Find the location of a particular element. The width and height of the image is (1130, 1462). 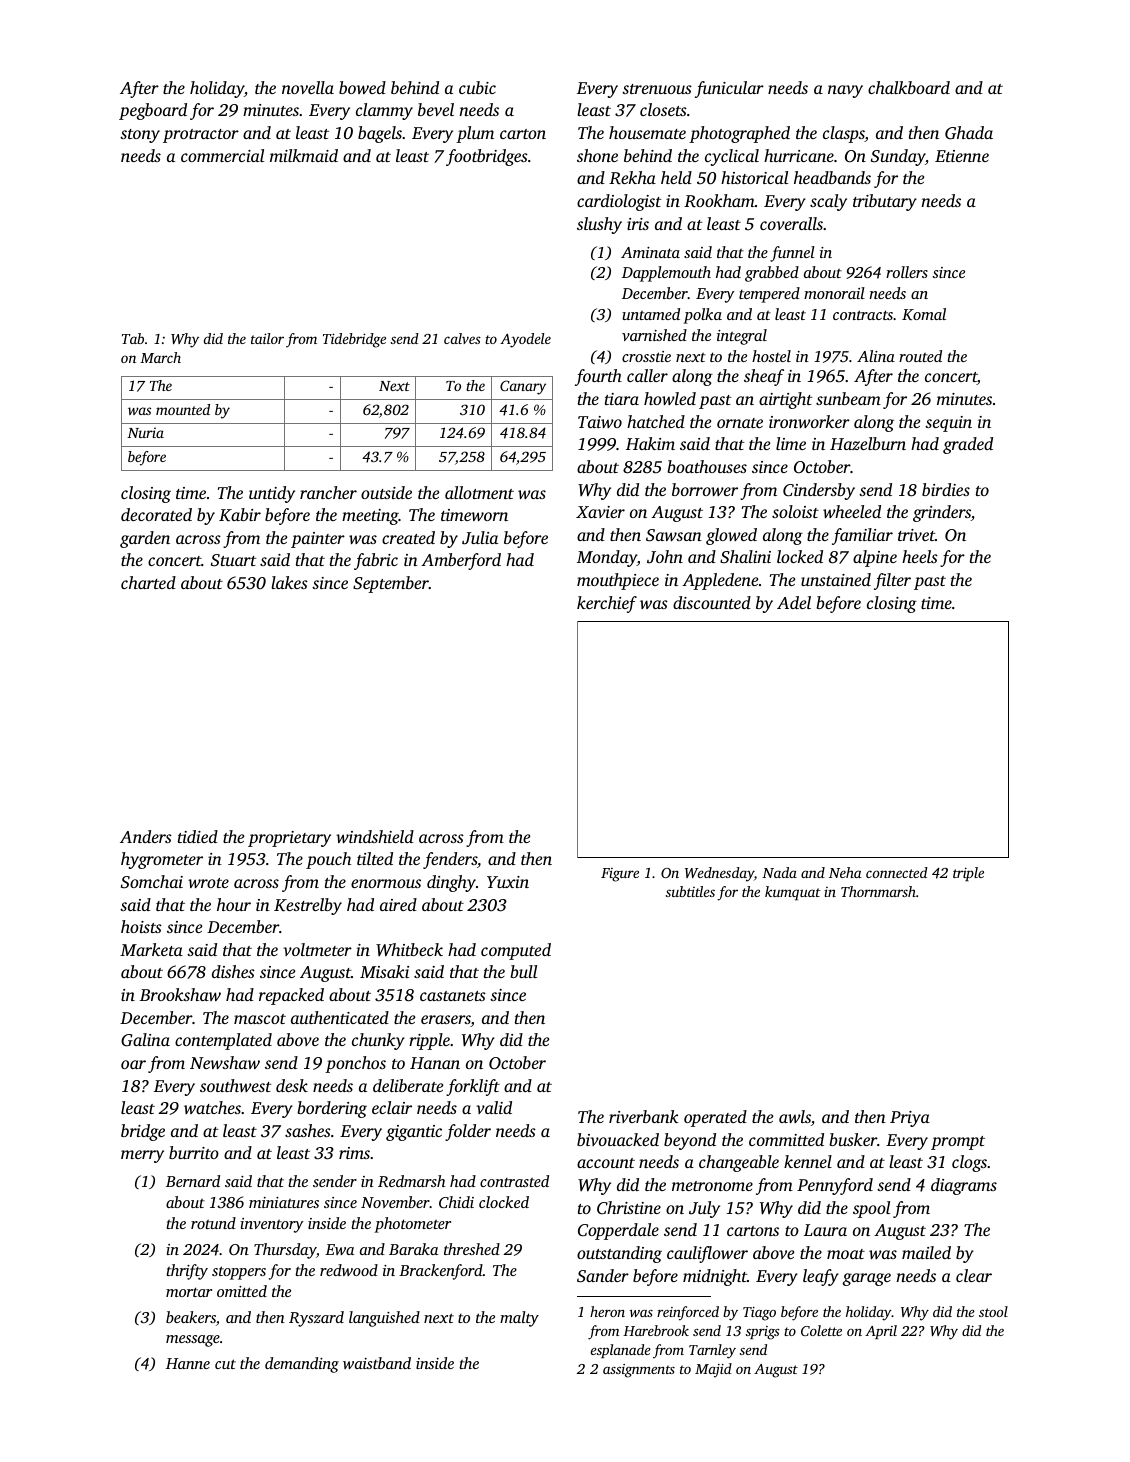

contemplated is located at coordinates (223, 1041).
